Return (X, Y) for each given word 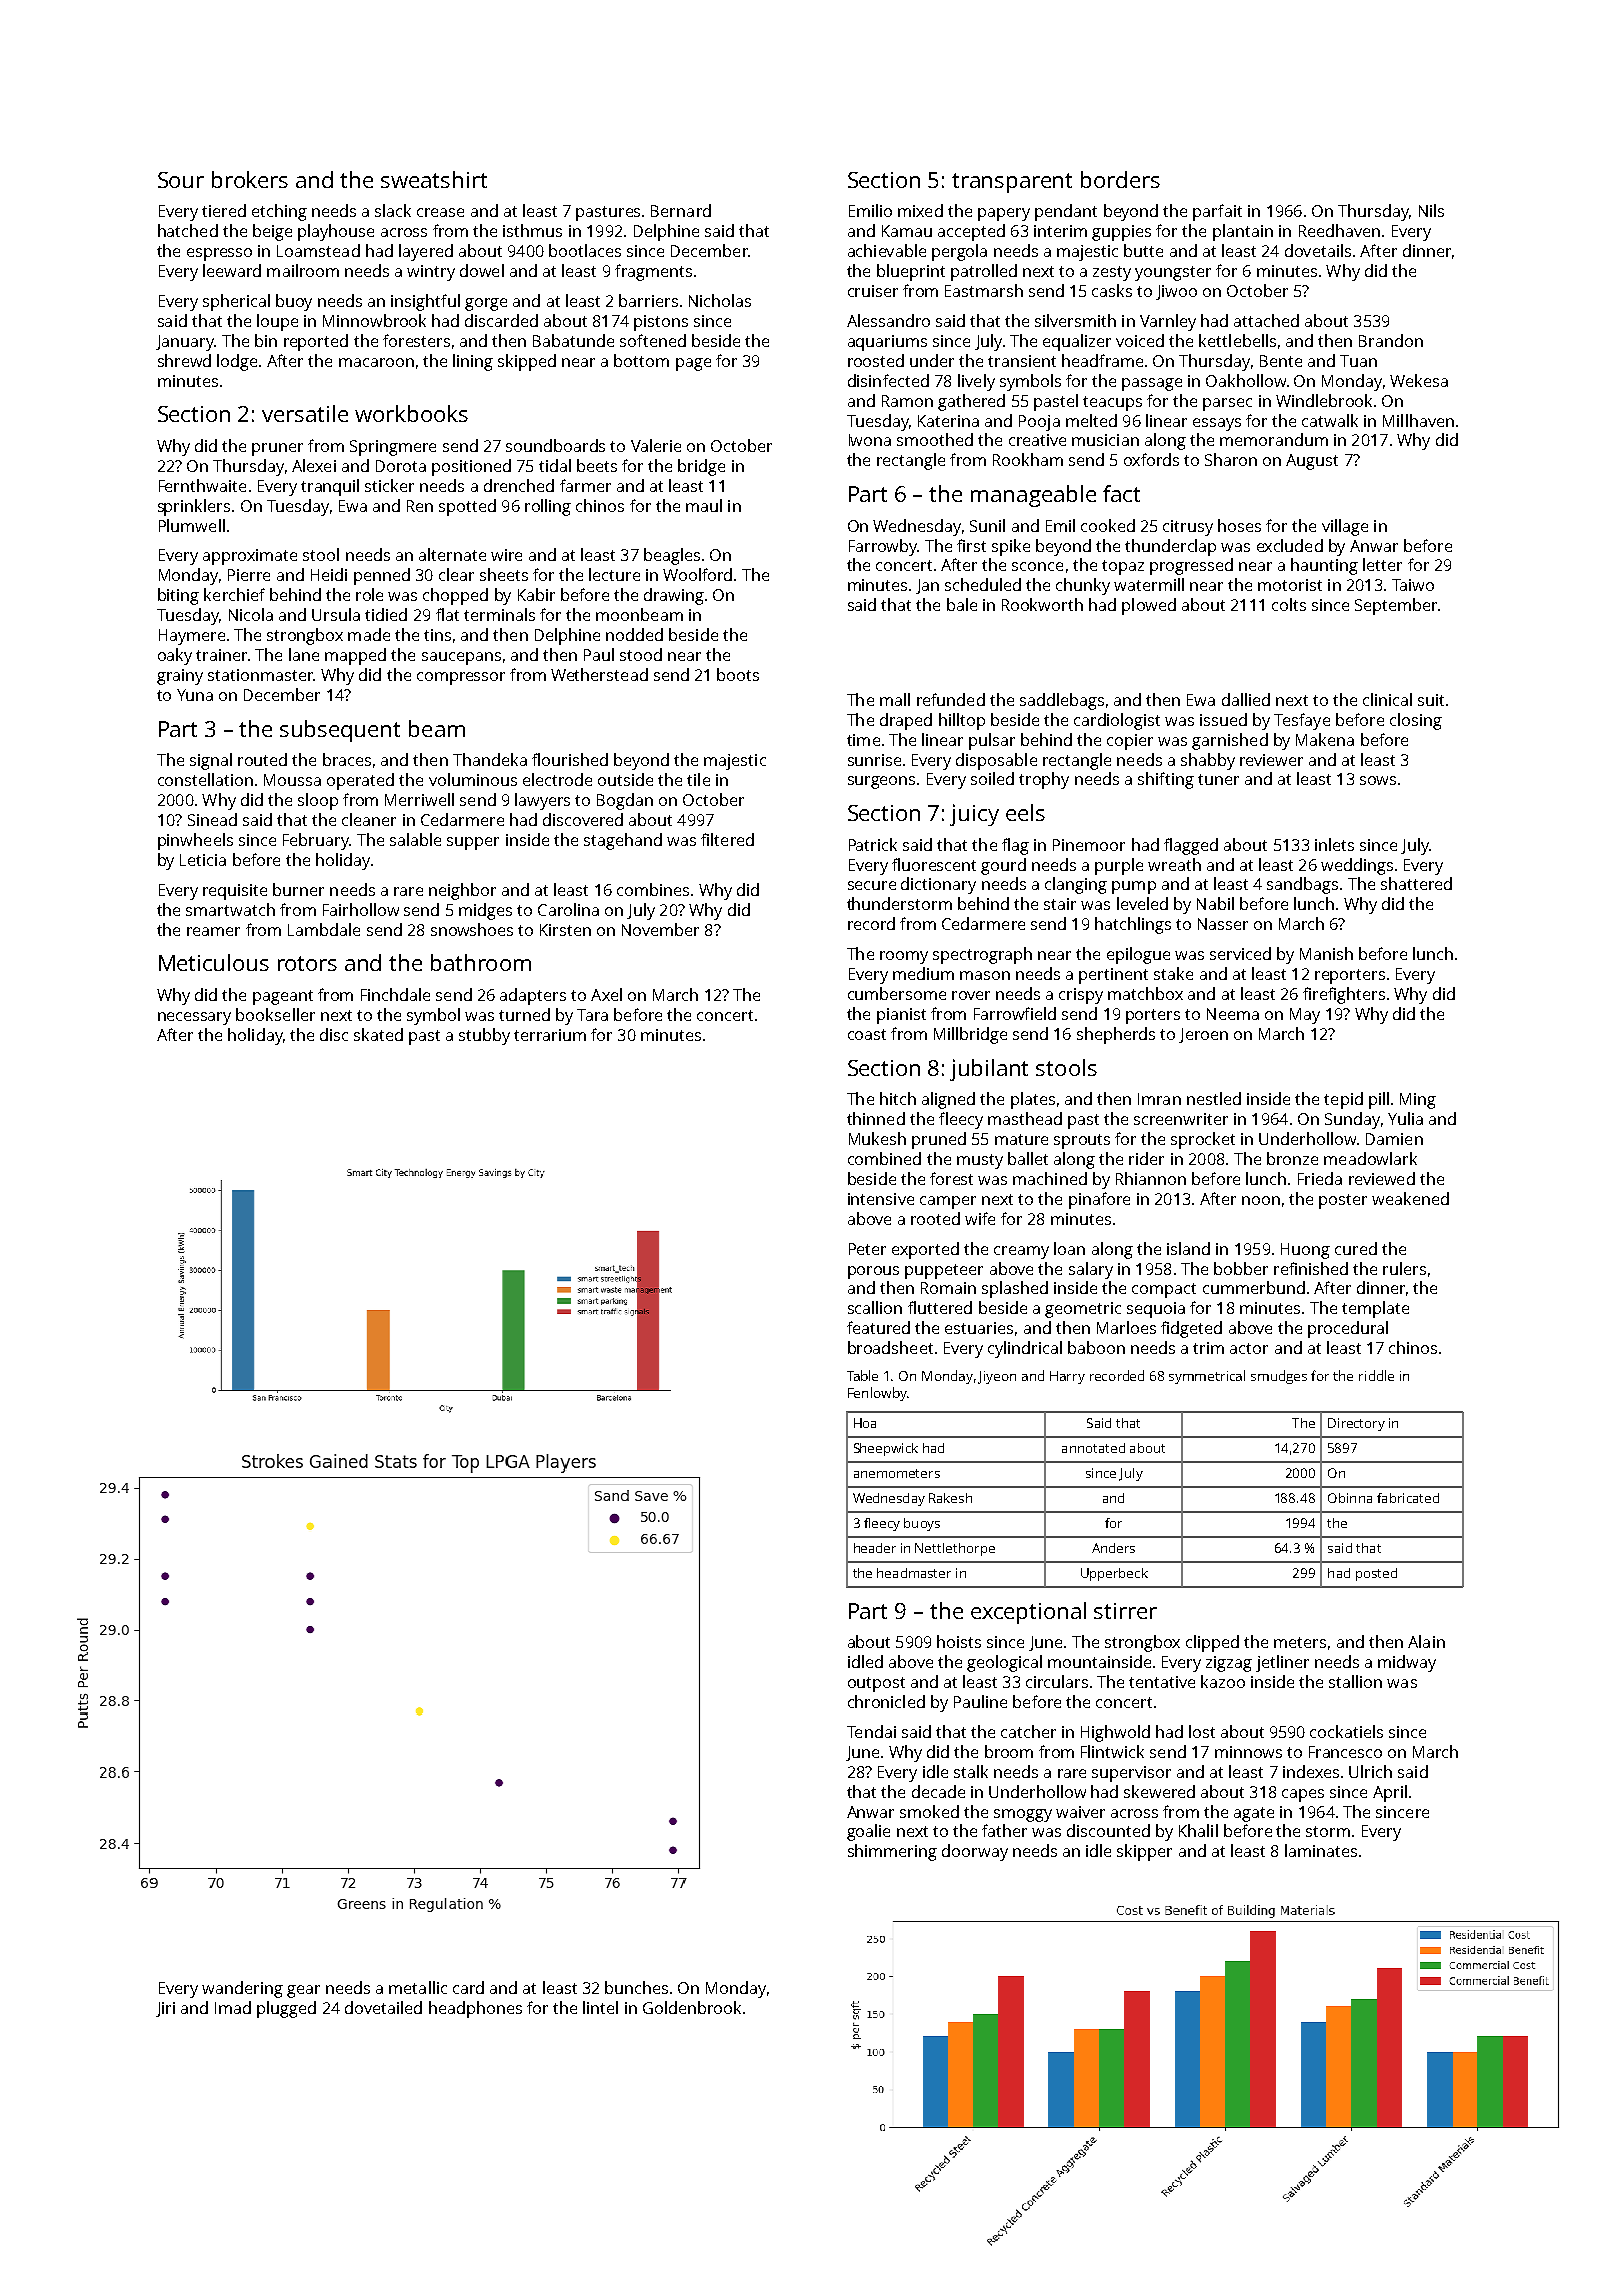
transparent (1012, 183)
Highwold (1115, 1733)
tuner (1218, 779)
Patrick (873, 844)
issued (1223, 719)
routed (262, 759)
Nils (1431, 210)
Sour (181, 180)
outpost (876, 1684)
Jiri (165, 2009)
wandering (242, 1989)
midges (485, 911)
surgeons (881, 782)
